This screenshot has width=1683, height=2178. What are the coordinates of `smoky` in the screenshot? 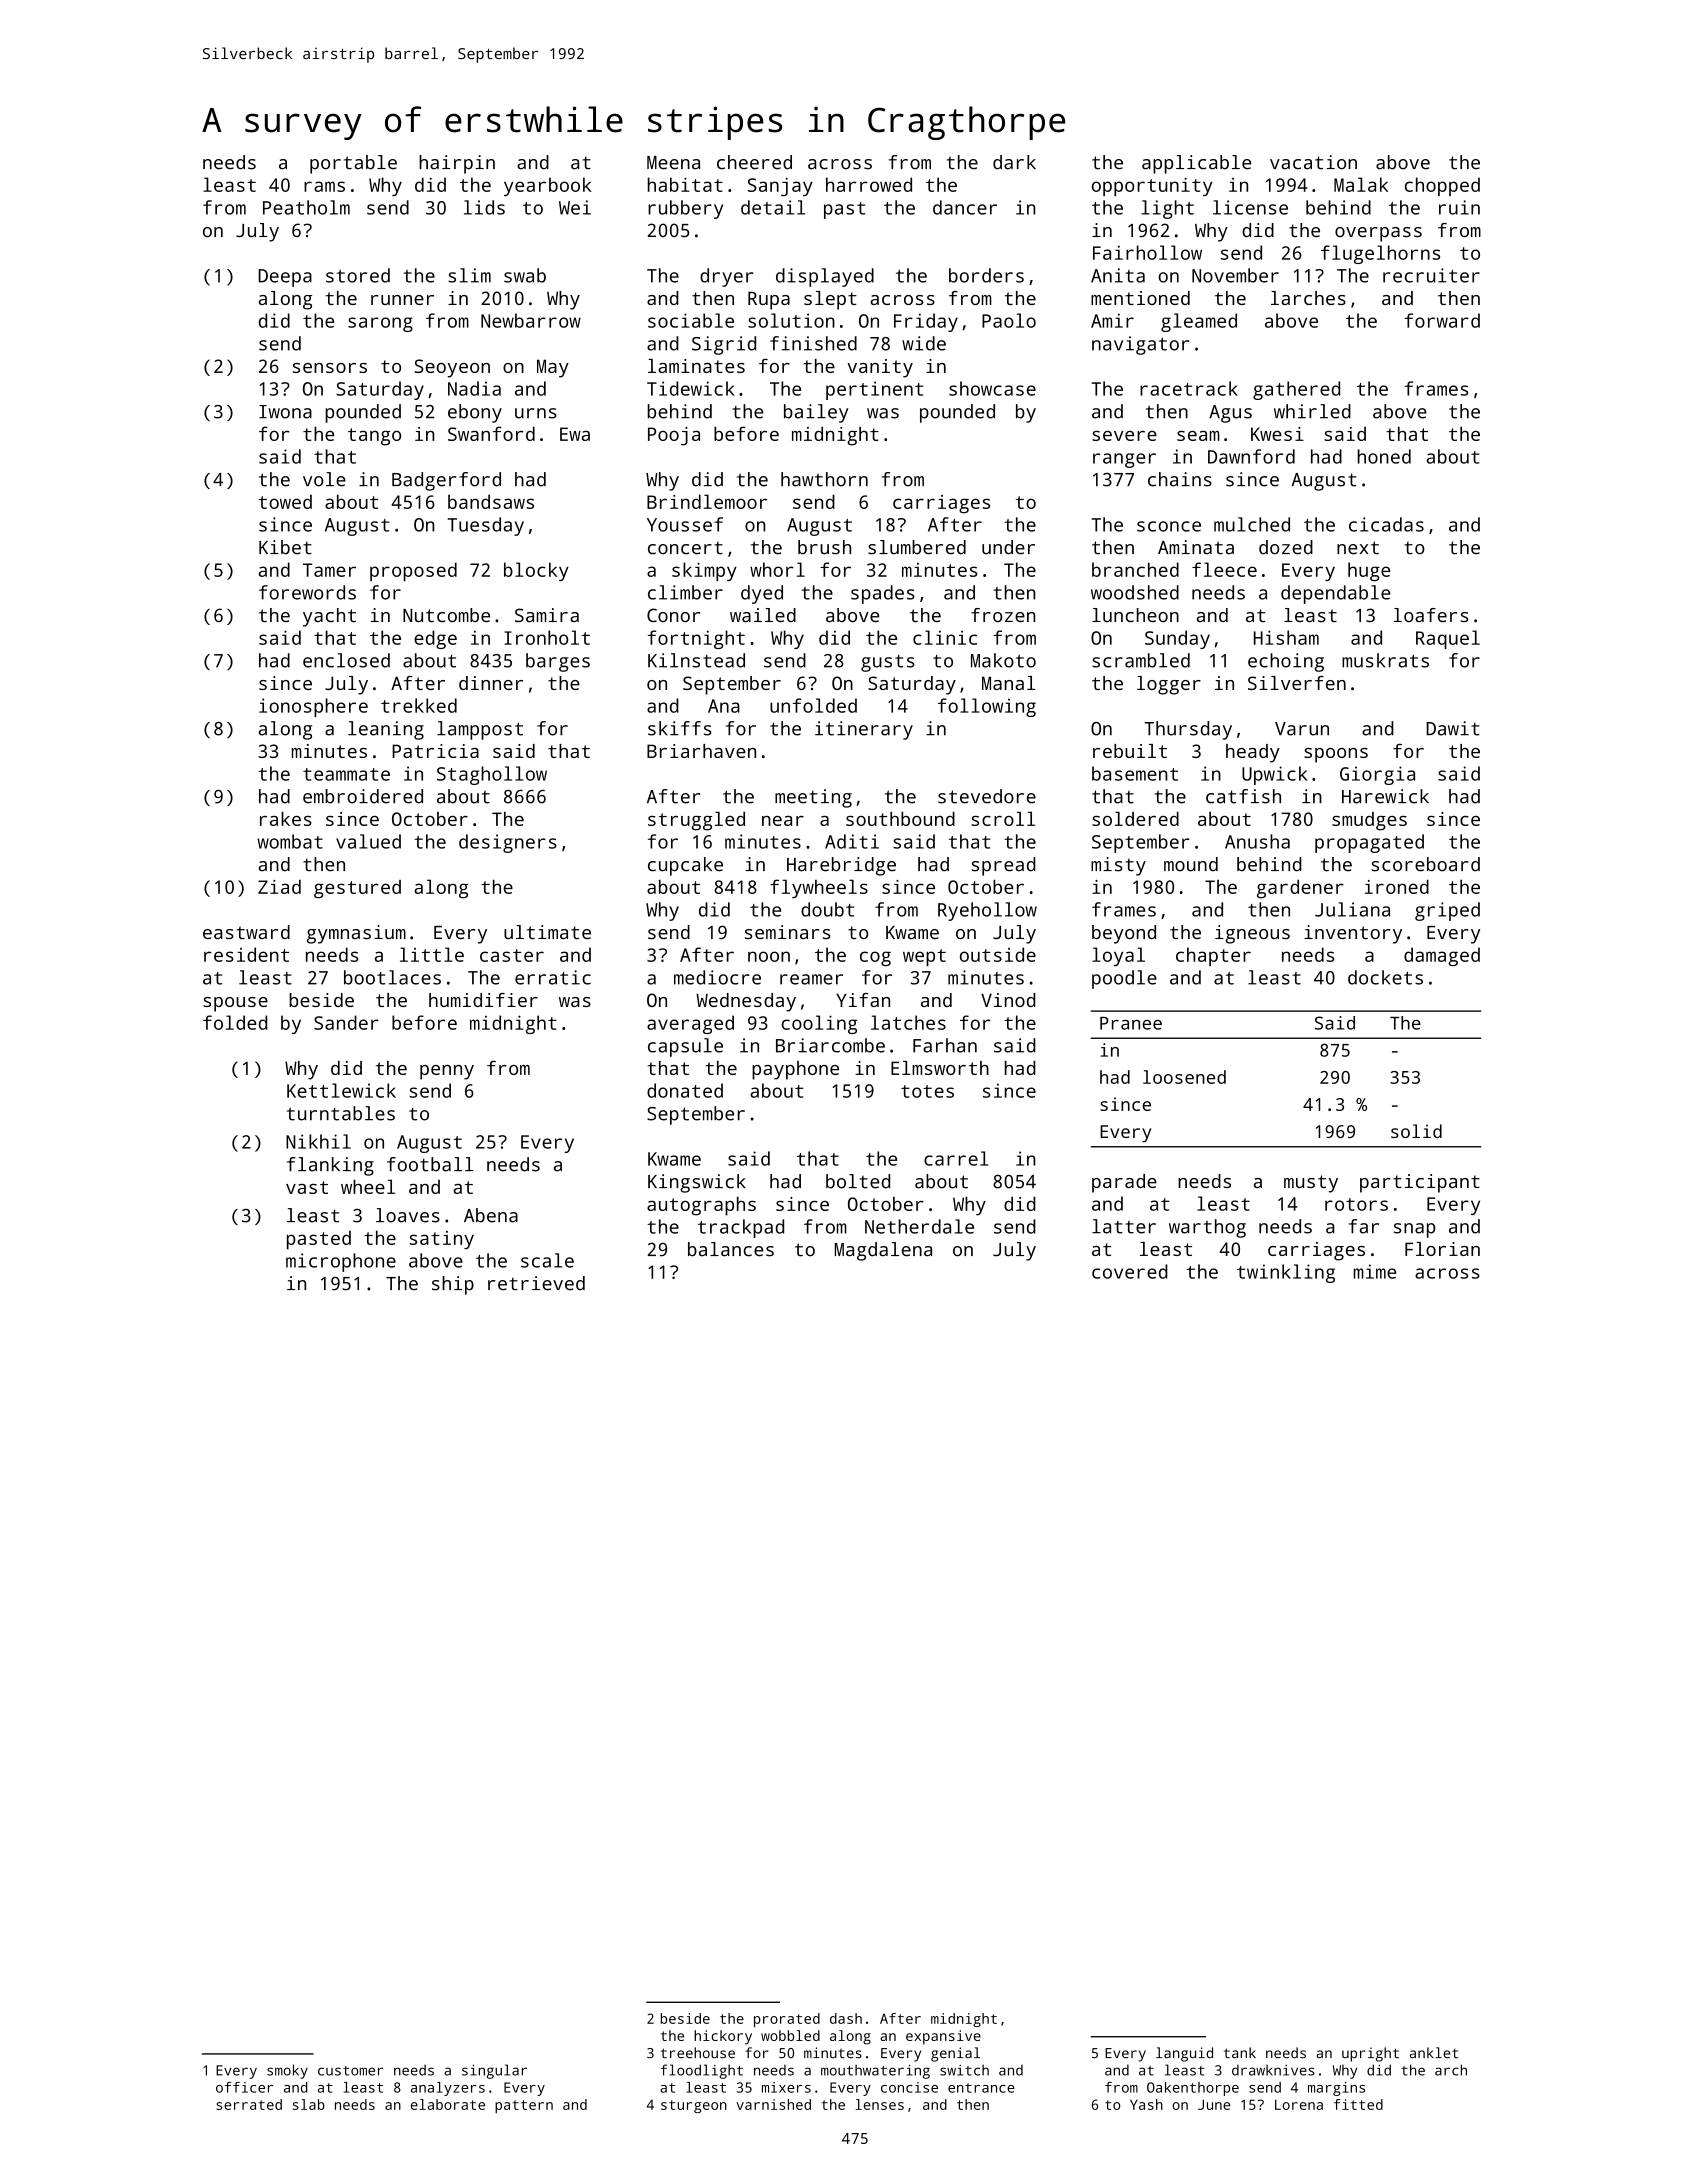 It's located at (287, 2071).
